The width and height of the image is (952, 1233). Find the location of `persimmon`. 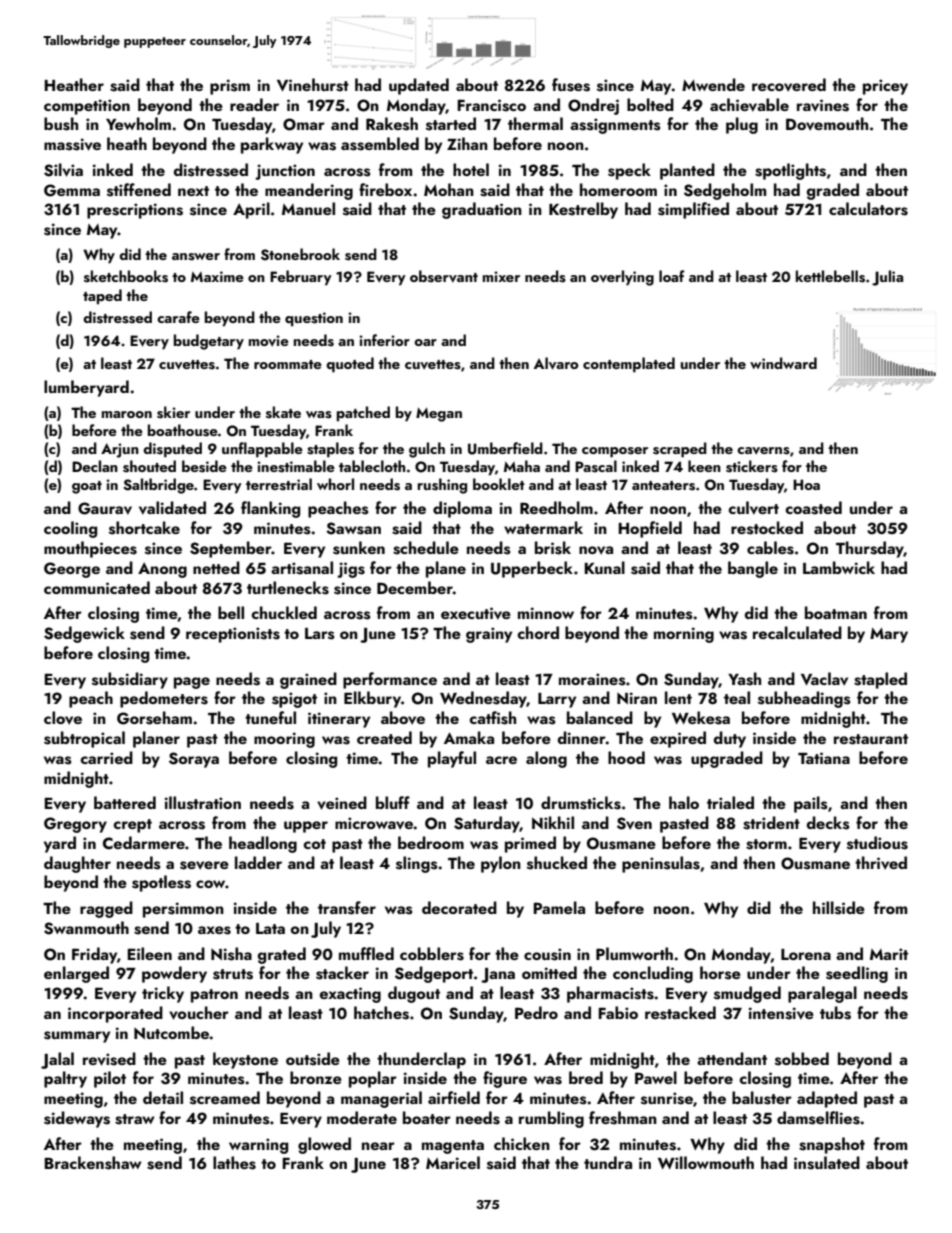

persimmon is located at coordinates (183, 910).
